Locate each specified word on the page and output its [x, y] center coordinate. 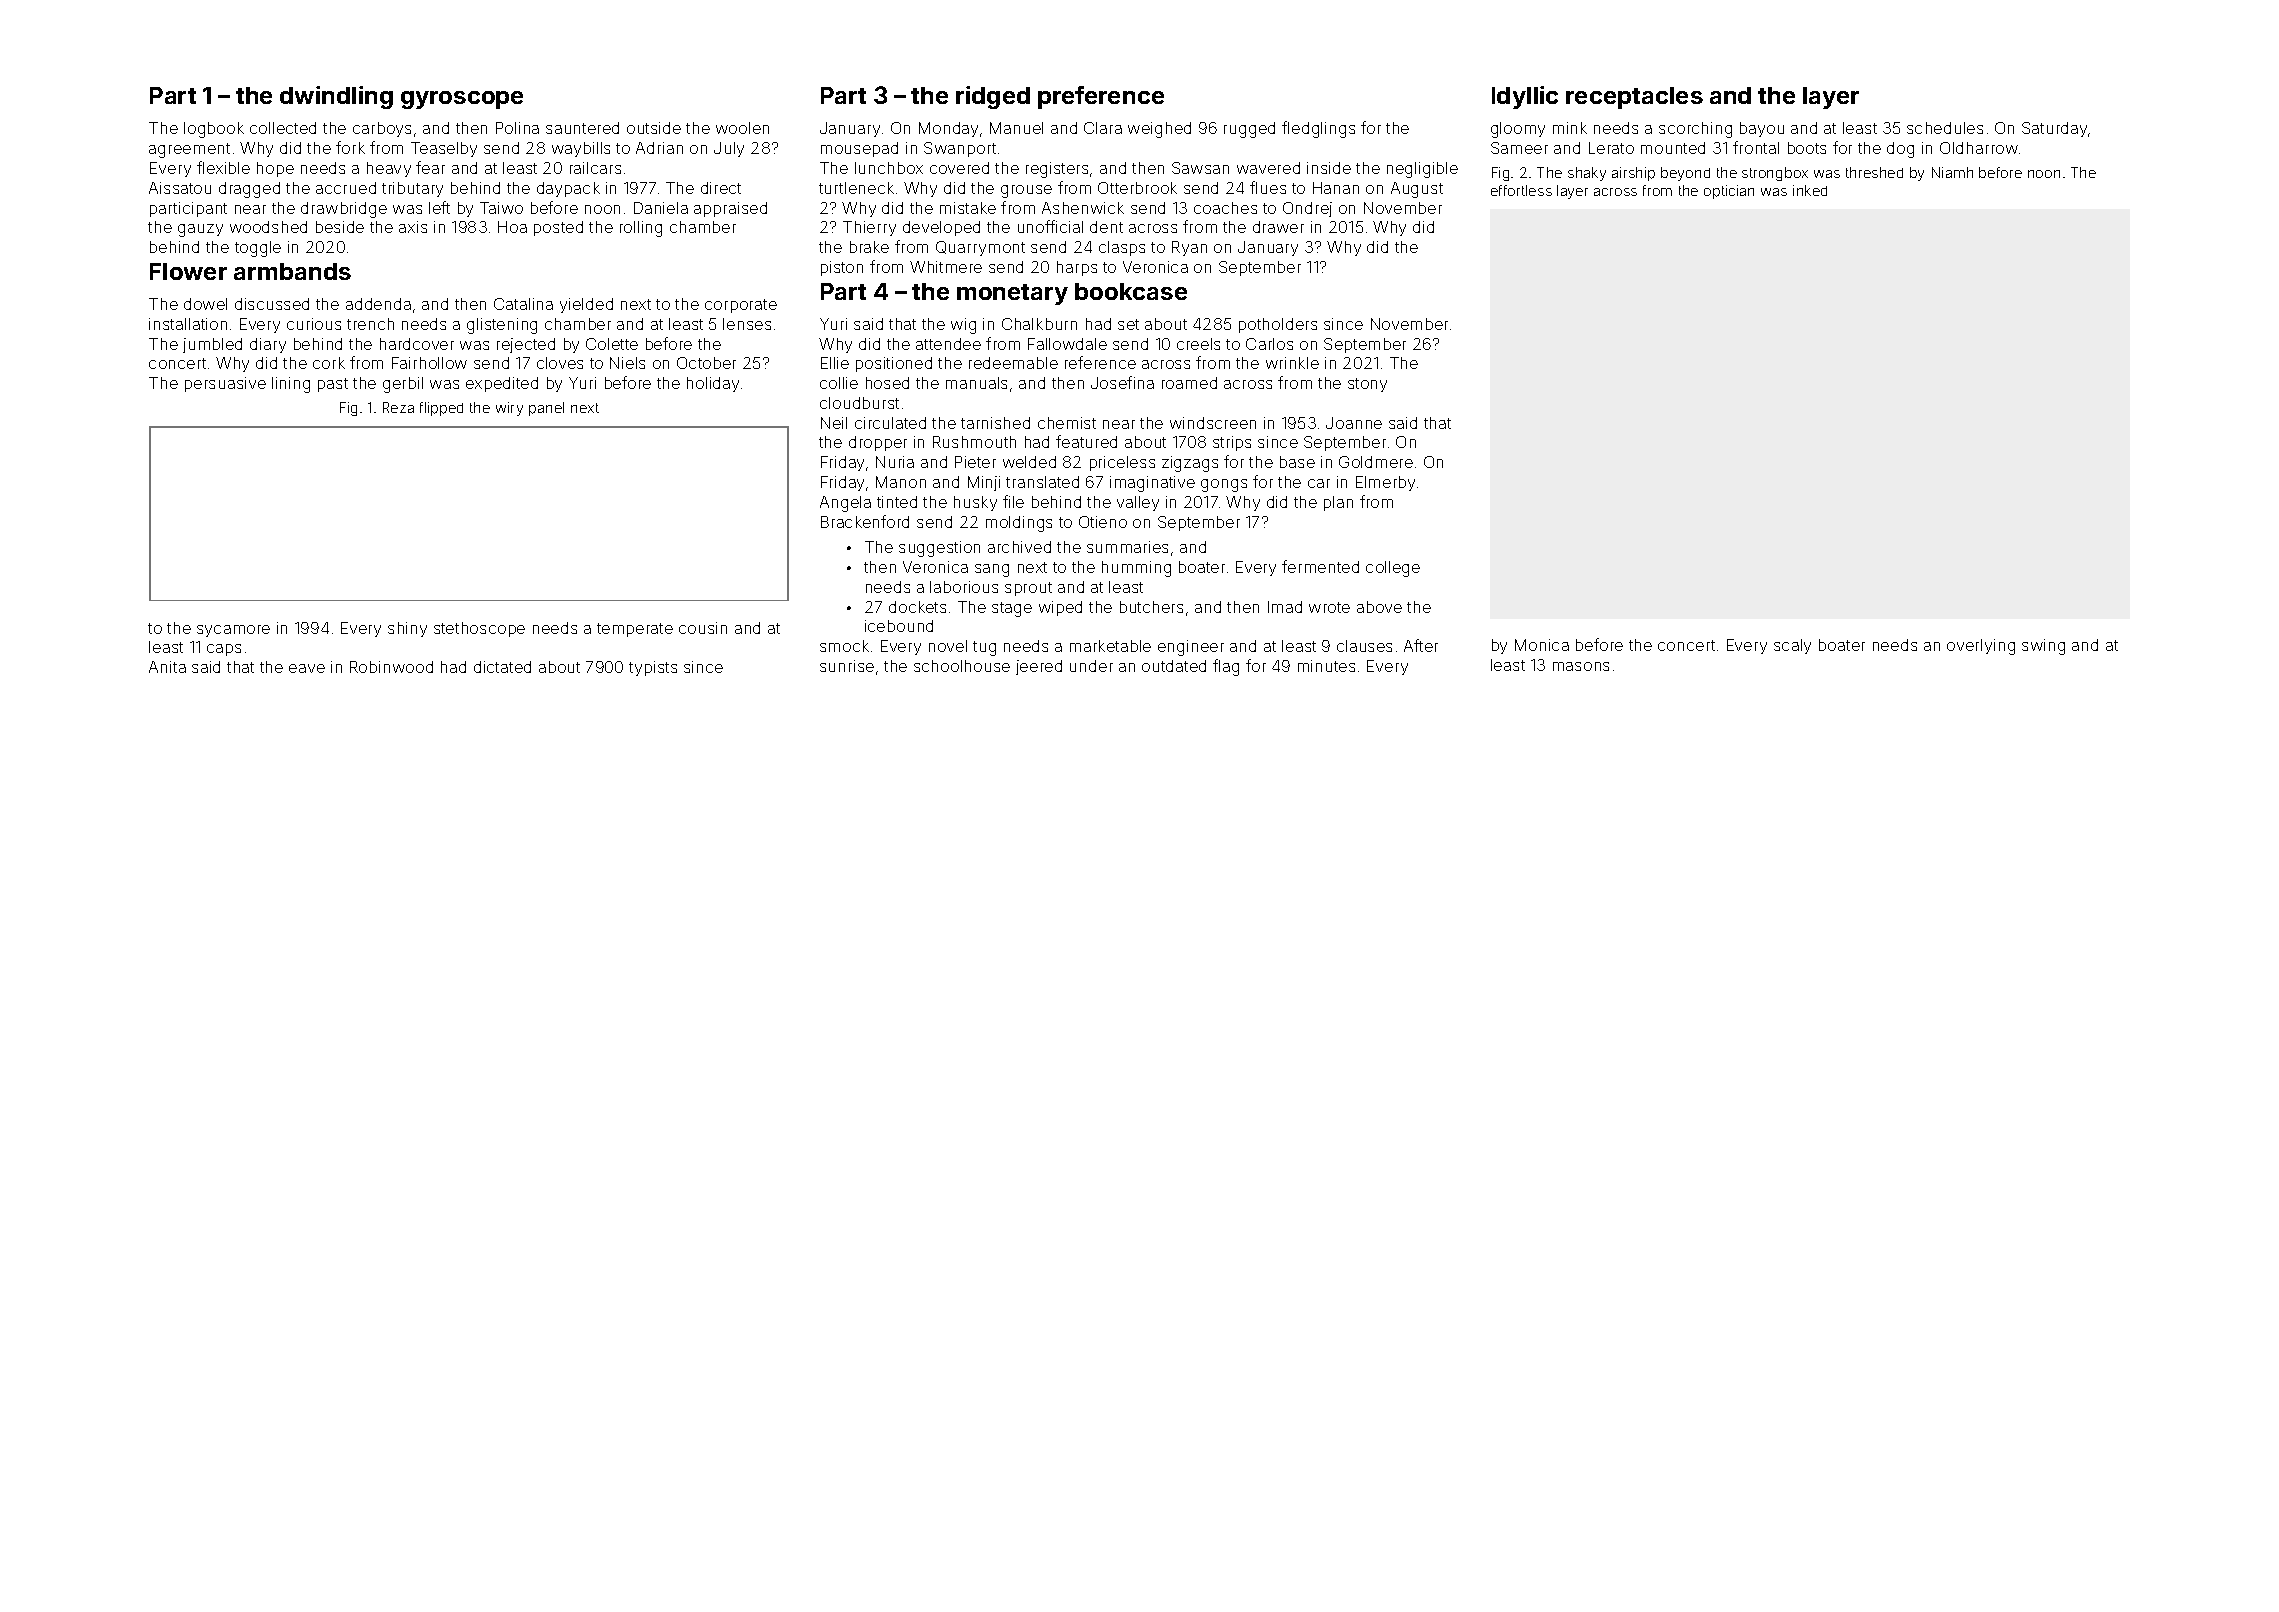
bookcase [1131, 291]
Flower [188, 271]
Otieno [1103, 522]
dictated [502, 667]
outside [654, 128]
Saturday [2054, 129]
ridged [993, 97]
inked [1810, 190]
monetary [1012, 294]
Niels [627, 363]
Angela [845, 504]
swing [2043, 647]
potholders [1278, 325]
